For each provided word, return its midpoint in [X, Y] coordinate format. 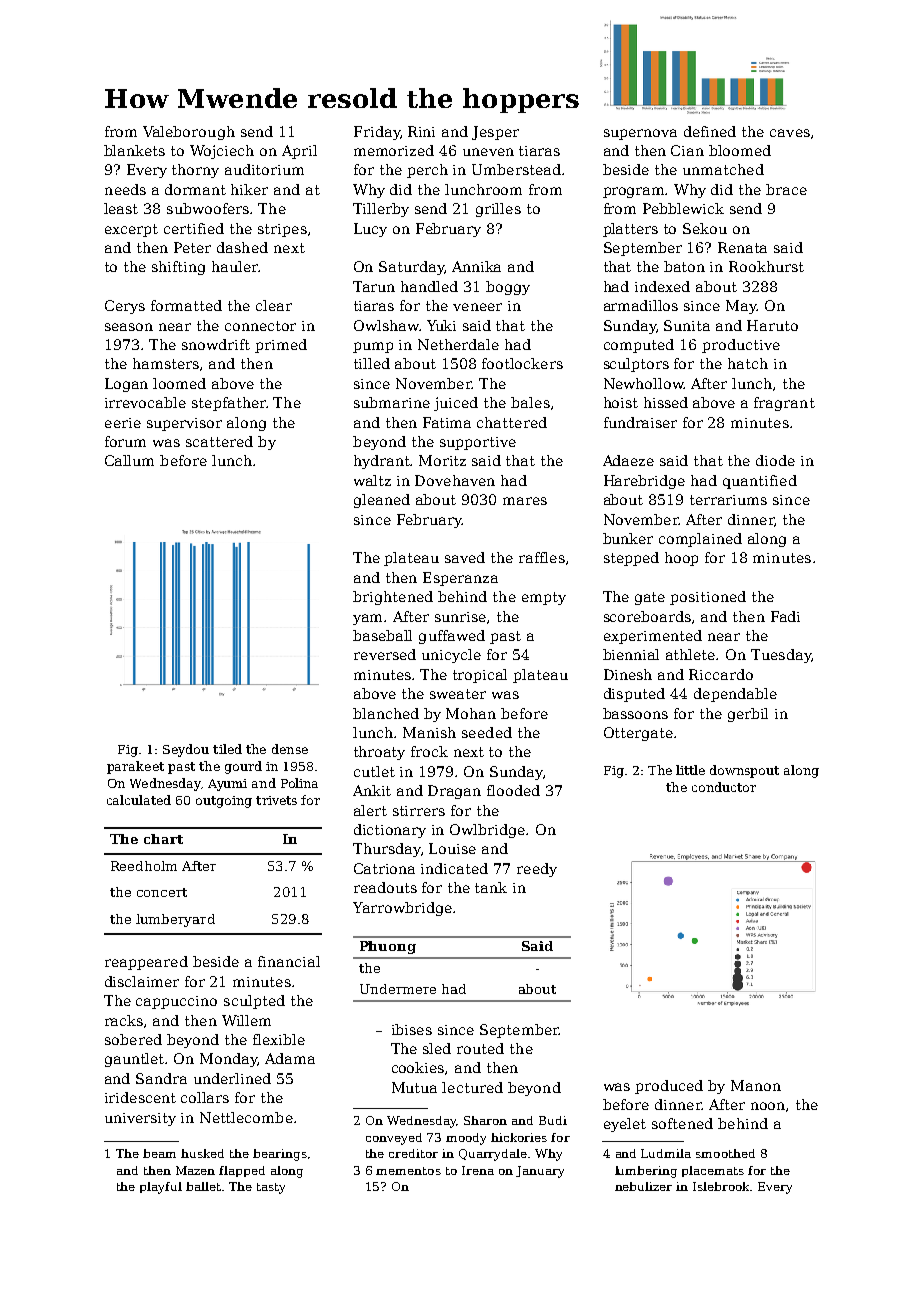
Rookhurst [766, 266]
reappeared [146, 963]
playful [161, 1188]
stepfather [229, 404]
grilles [498, 210]
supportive [478, 443]
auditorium [264, 169]
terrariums [728, 500]
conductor [724, 787]
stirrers [419, 811]
